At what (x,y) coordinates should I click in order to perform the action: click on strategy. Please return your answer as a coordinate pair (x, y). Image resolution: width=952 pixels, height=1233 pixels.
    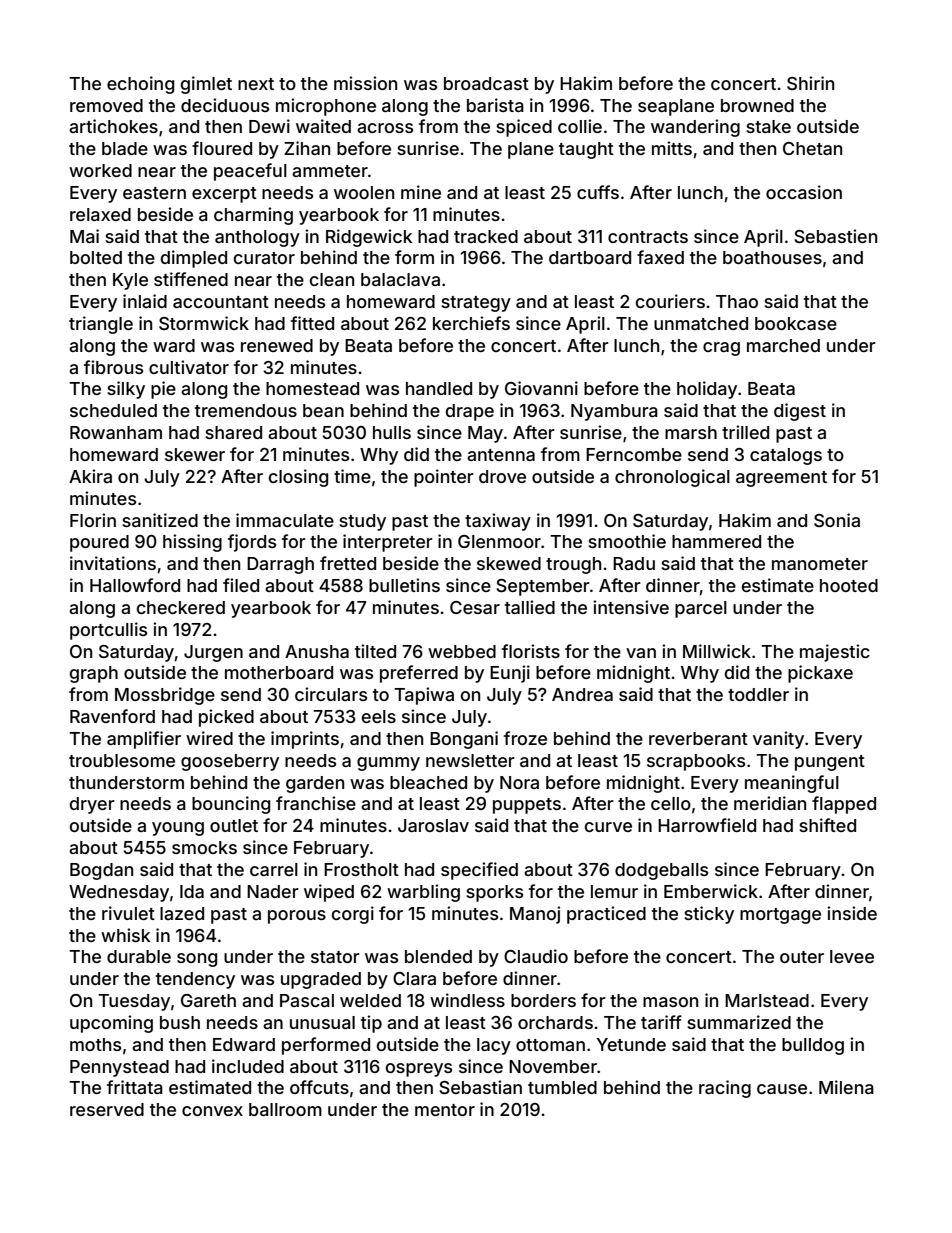
    Looking at the image, I should click on (476, 304).
